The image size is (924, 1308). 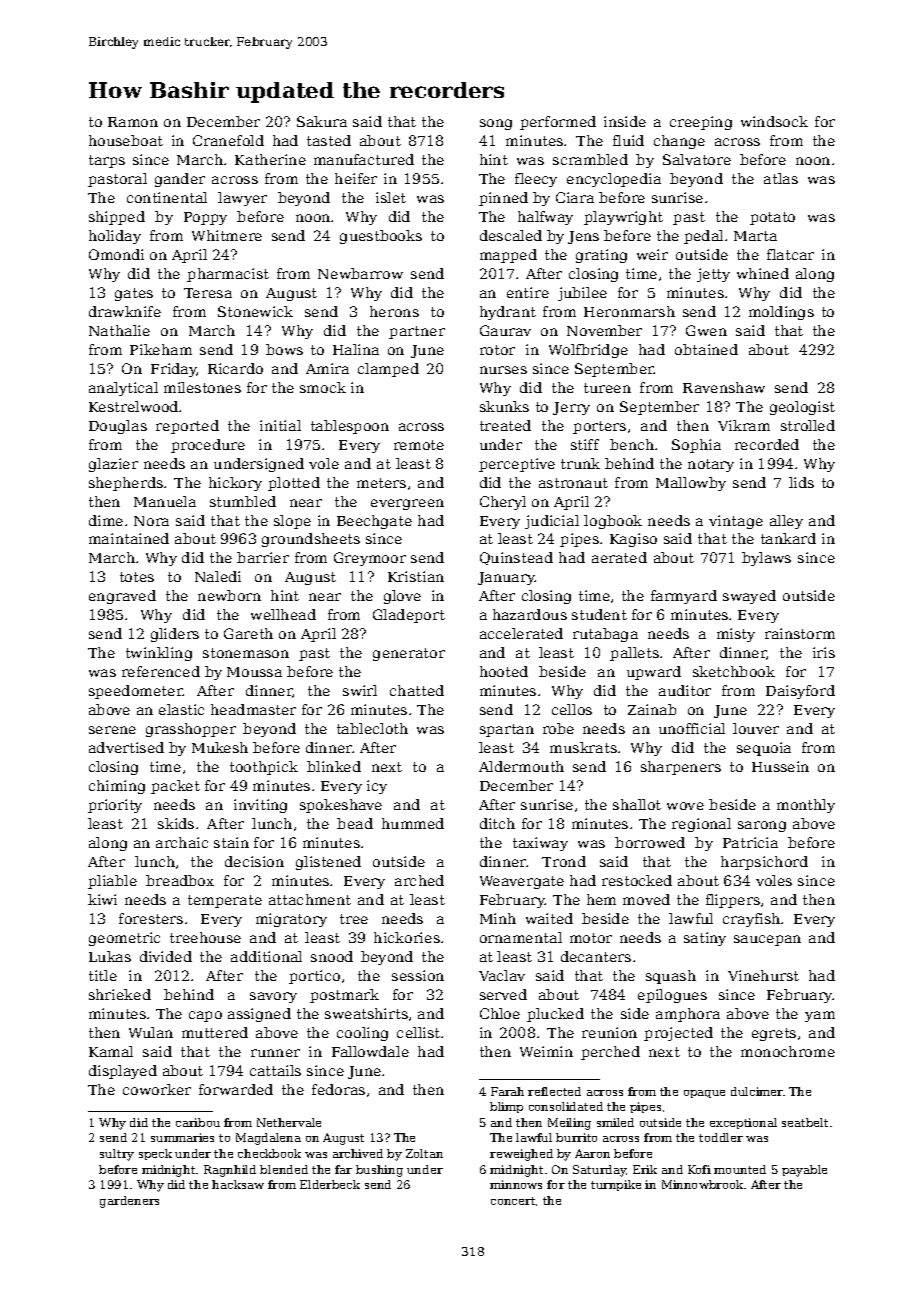 I want to click on potato, so click(x=772, y=218).
